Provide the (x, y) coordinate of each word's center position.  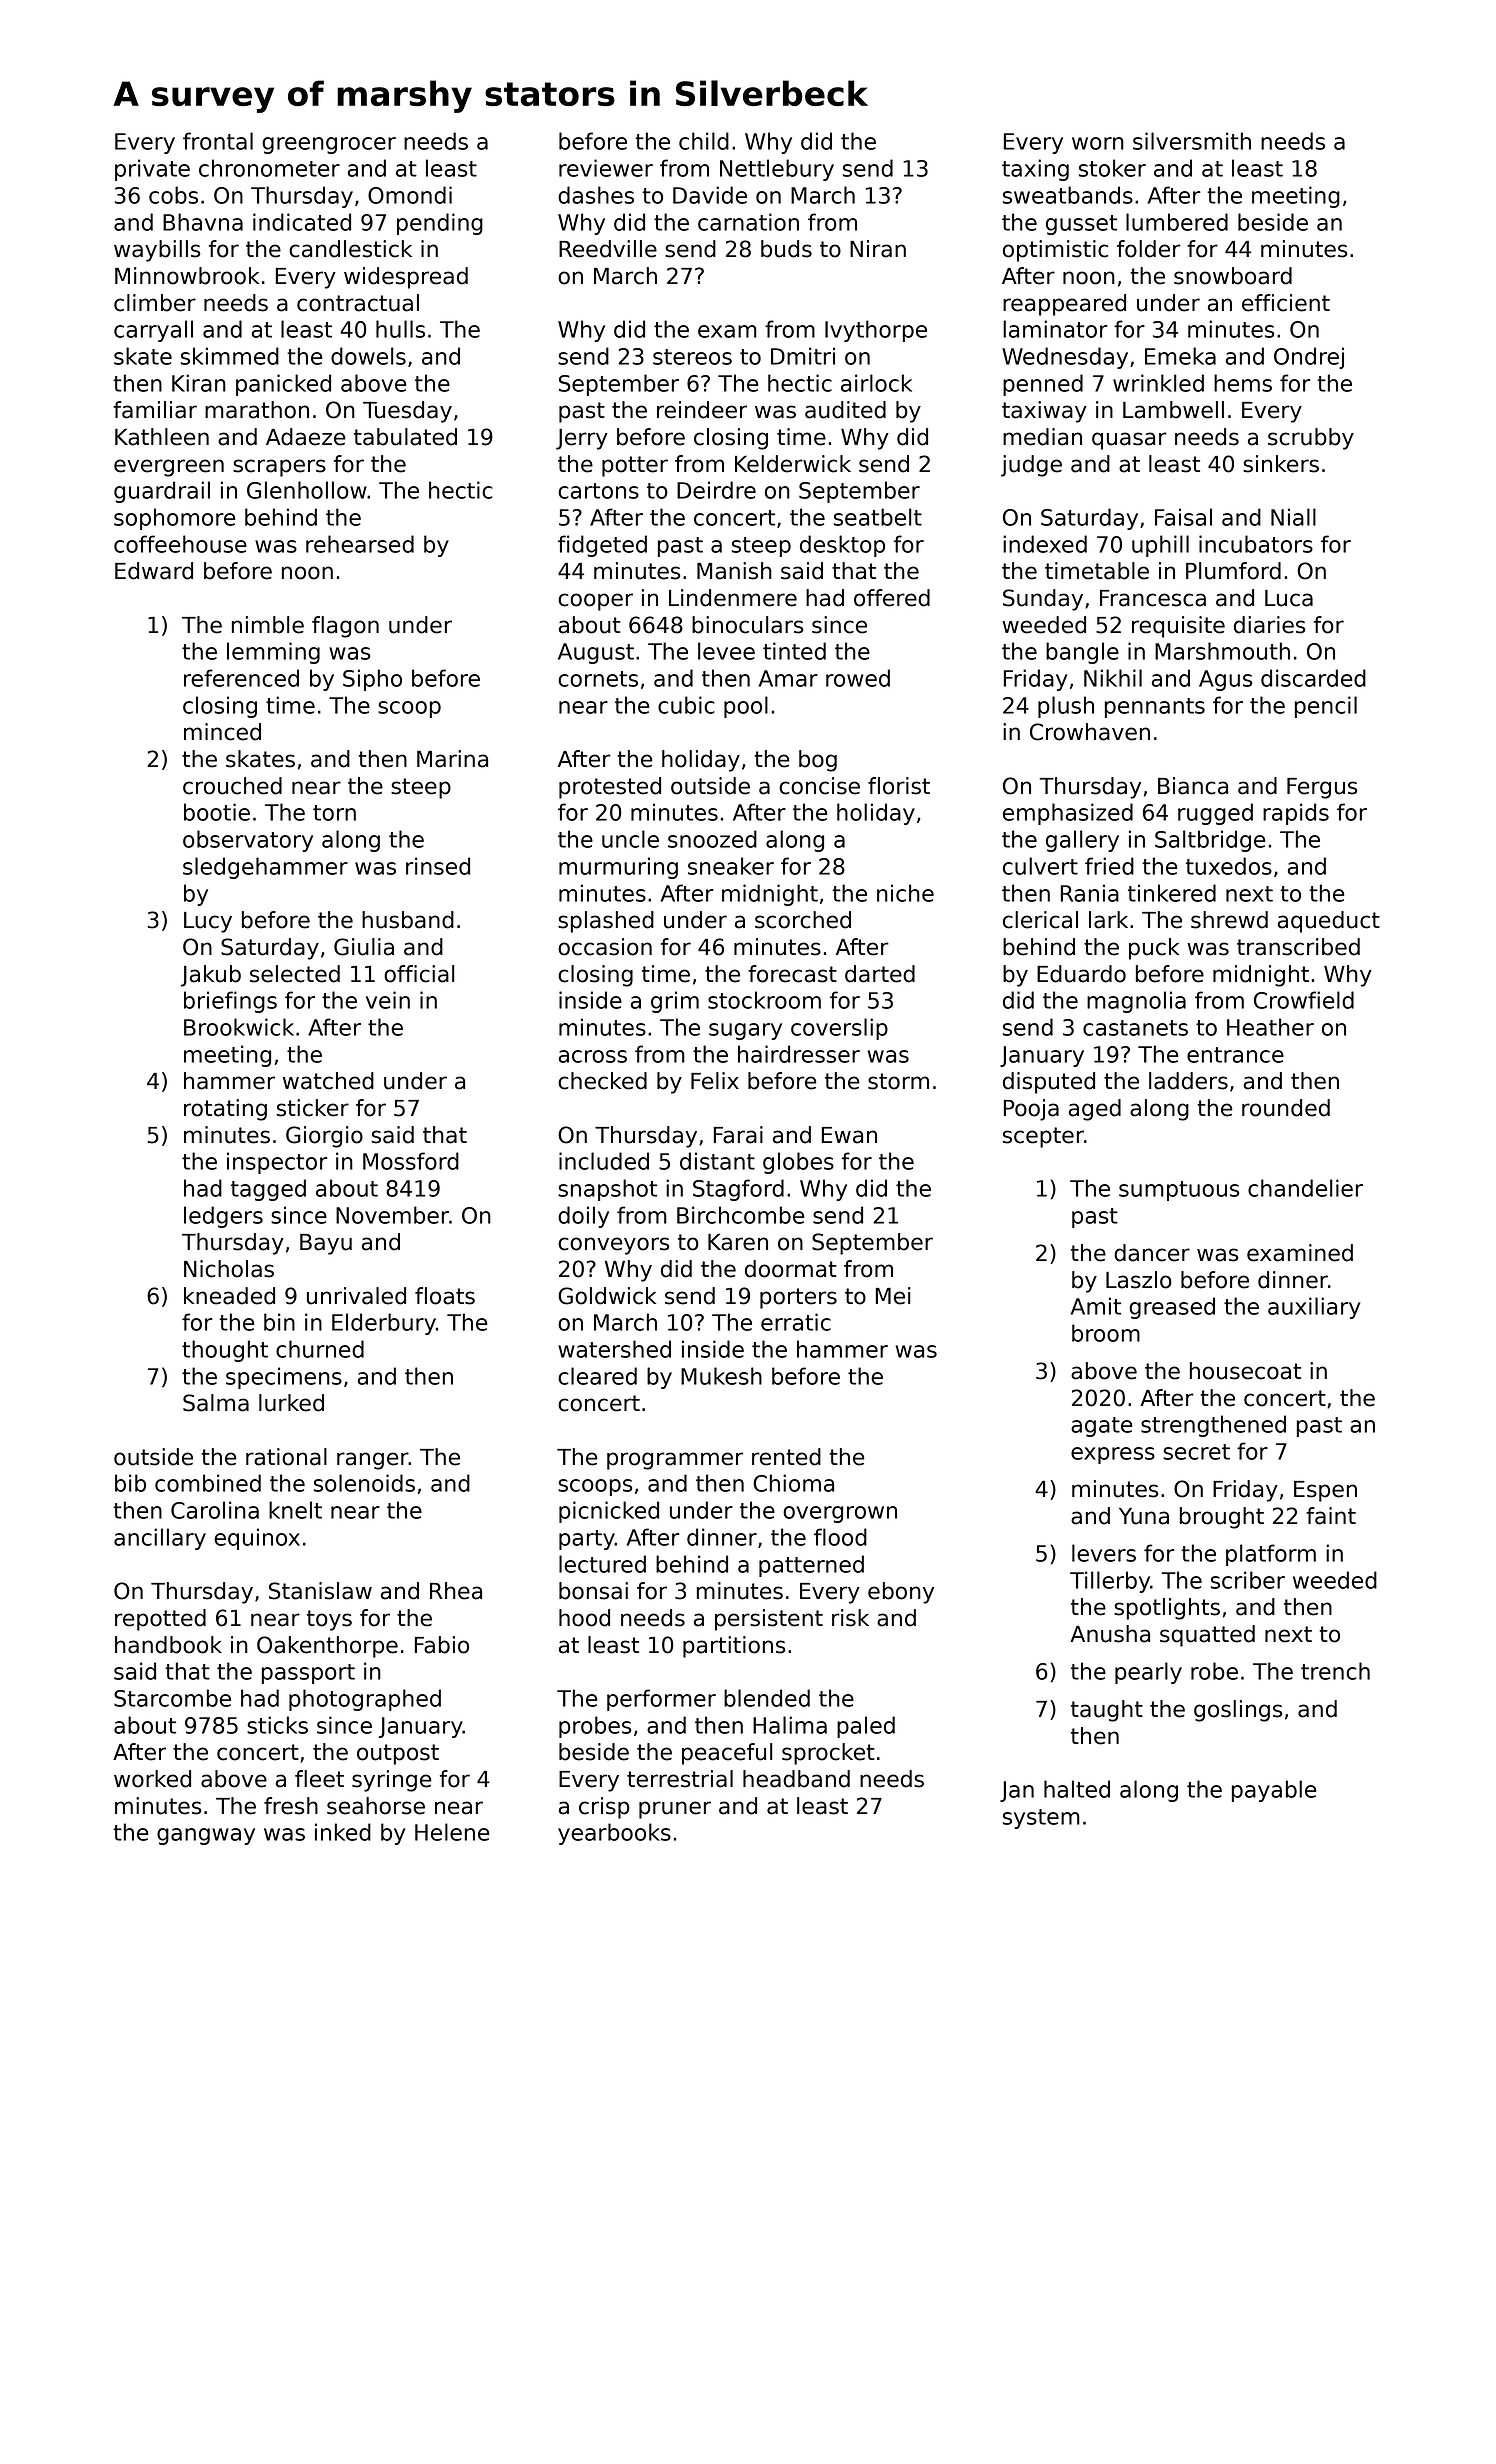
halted (1077, 1789)
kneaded (229, 1296)
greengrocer (329, 145)
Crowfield (1304, 1000)
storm (898, 1081)
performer (661, 1700)
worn (1098, 143)
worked (152, 1779)
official (419, 974)
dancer (1152, 1253)
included (604, 1161)
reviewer (606, 168)
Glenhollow (307, 490)
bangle (1082, 653)
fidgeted (602, 546)
